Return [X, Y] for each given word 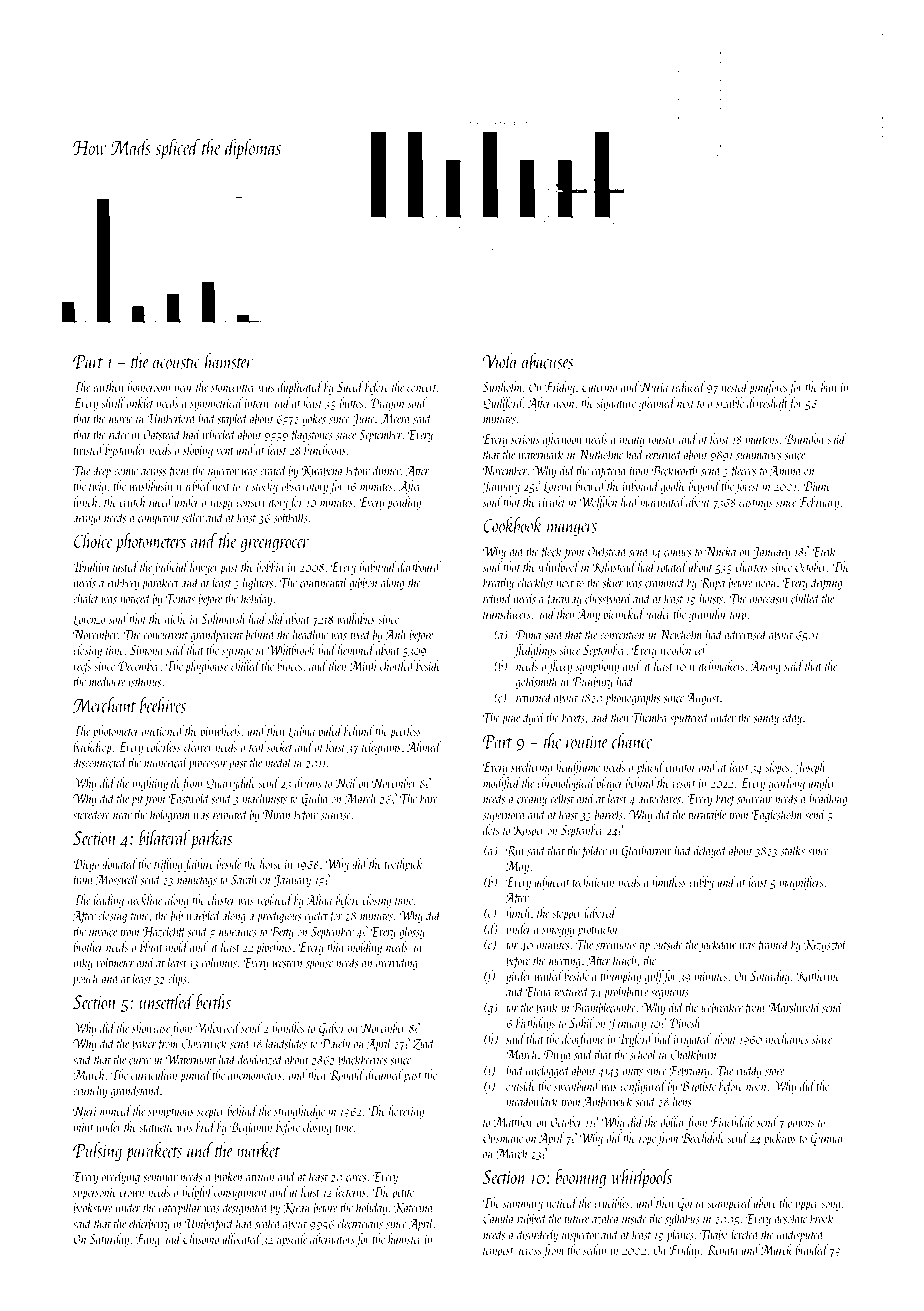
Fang [148, 1240]
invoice [103, 932]
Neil [346, 782]
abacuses [547, 361]
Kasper [529, 831]
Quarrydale [231, 784]
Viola [500, 361]
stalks [793, 850]
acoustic [176, 362]
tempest [498, 1253]
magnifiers [801, 883]
